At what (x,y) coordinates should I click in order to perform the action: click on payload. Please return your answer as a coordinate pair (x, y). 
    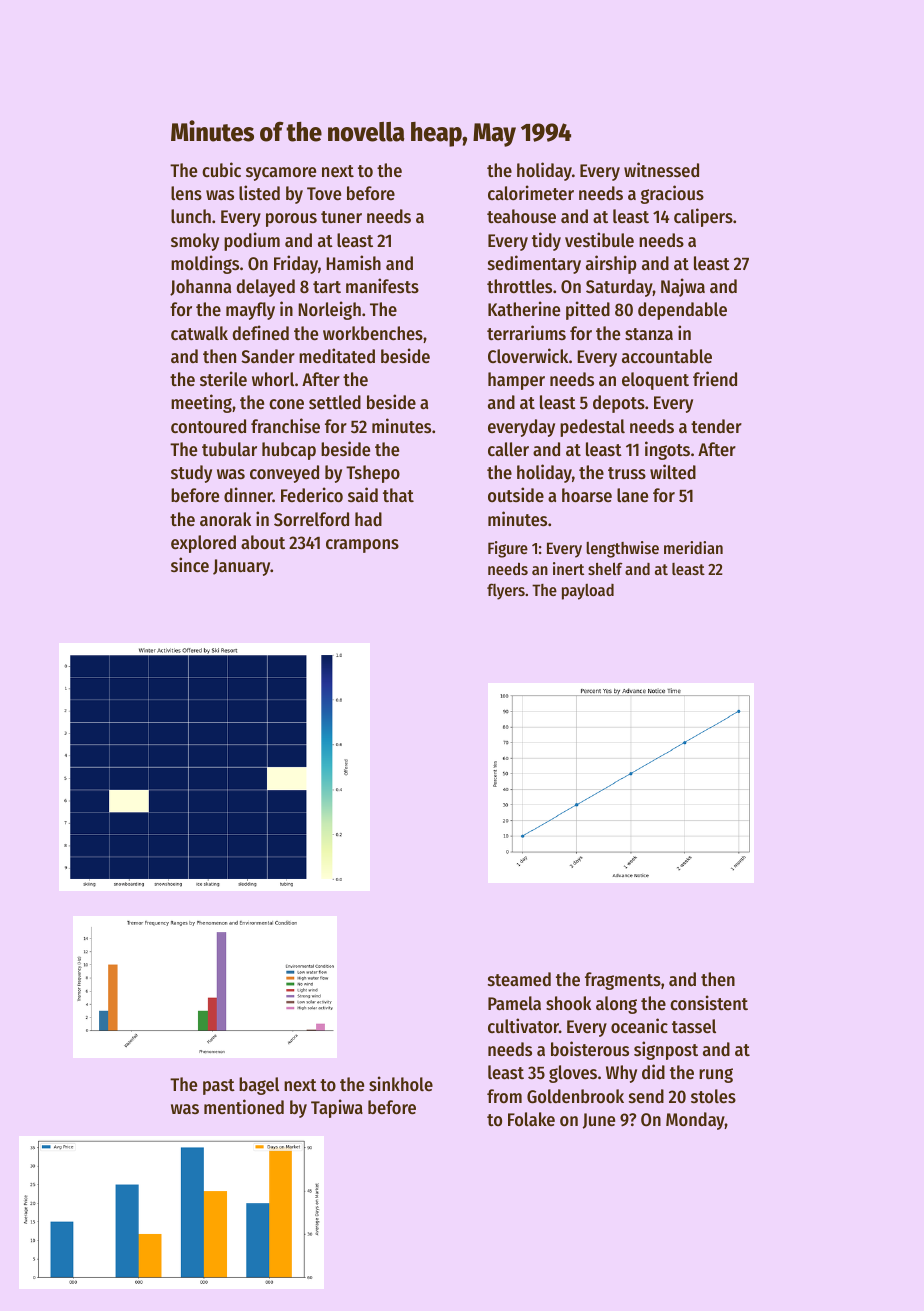
    Looking at the image, I should click on (588, 592).
